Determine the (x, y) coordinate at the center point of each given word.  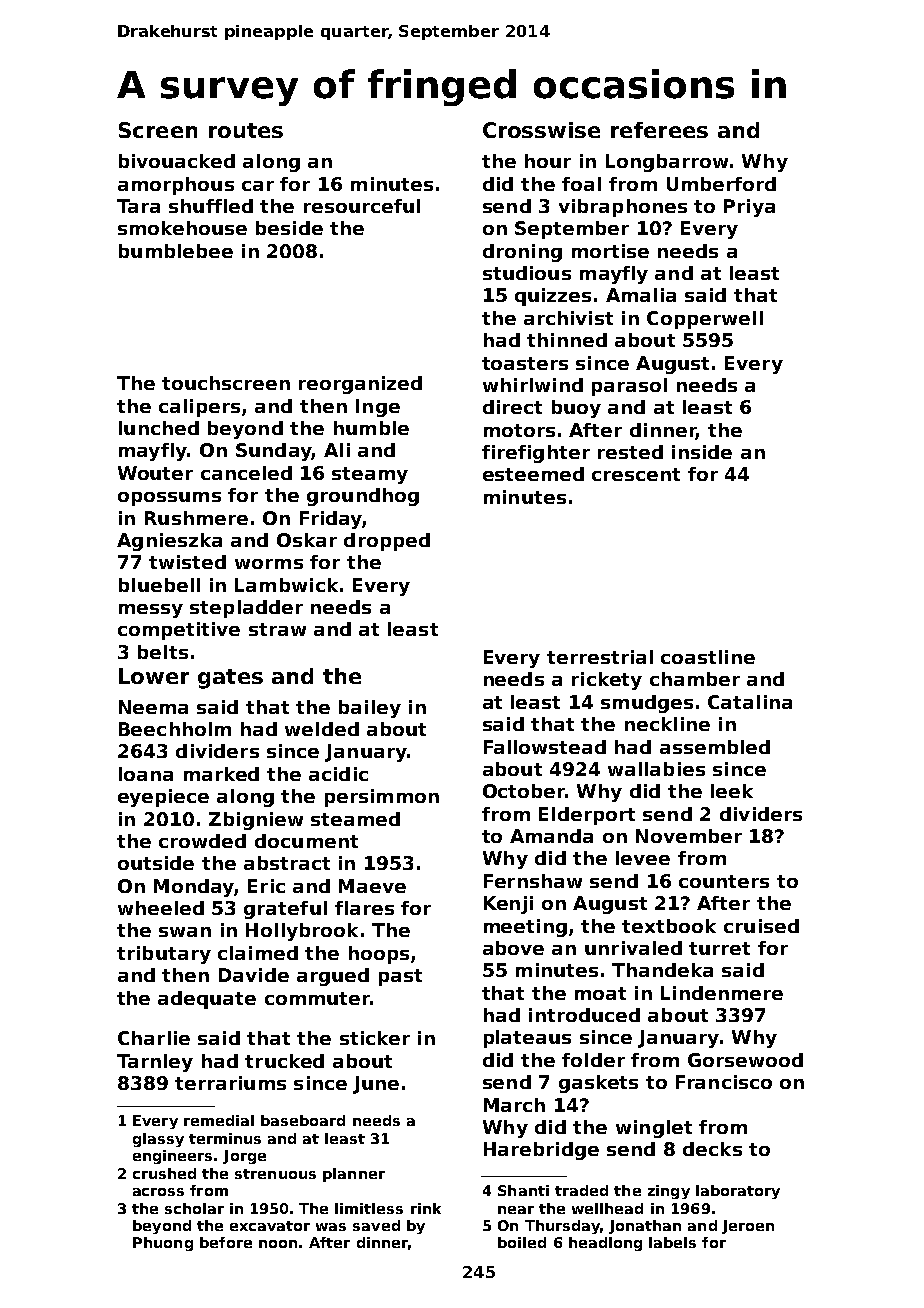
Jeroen (748, 1227)
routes (246, 130)
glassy (158, 1140)
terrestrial (600, 657)
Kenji (508, 905)
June (376, 1085)
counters (724, 881)
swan (185, 932)
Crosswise (541, 130)
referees (659, 130)
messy (151, 611)
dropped (387, 542)
